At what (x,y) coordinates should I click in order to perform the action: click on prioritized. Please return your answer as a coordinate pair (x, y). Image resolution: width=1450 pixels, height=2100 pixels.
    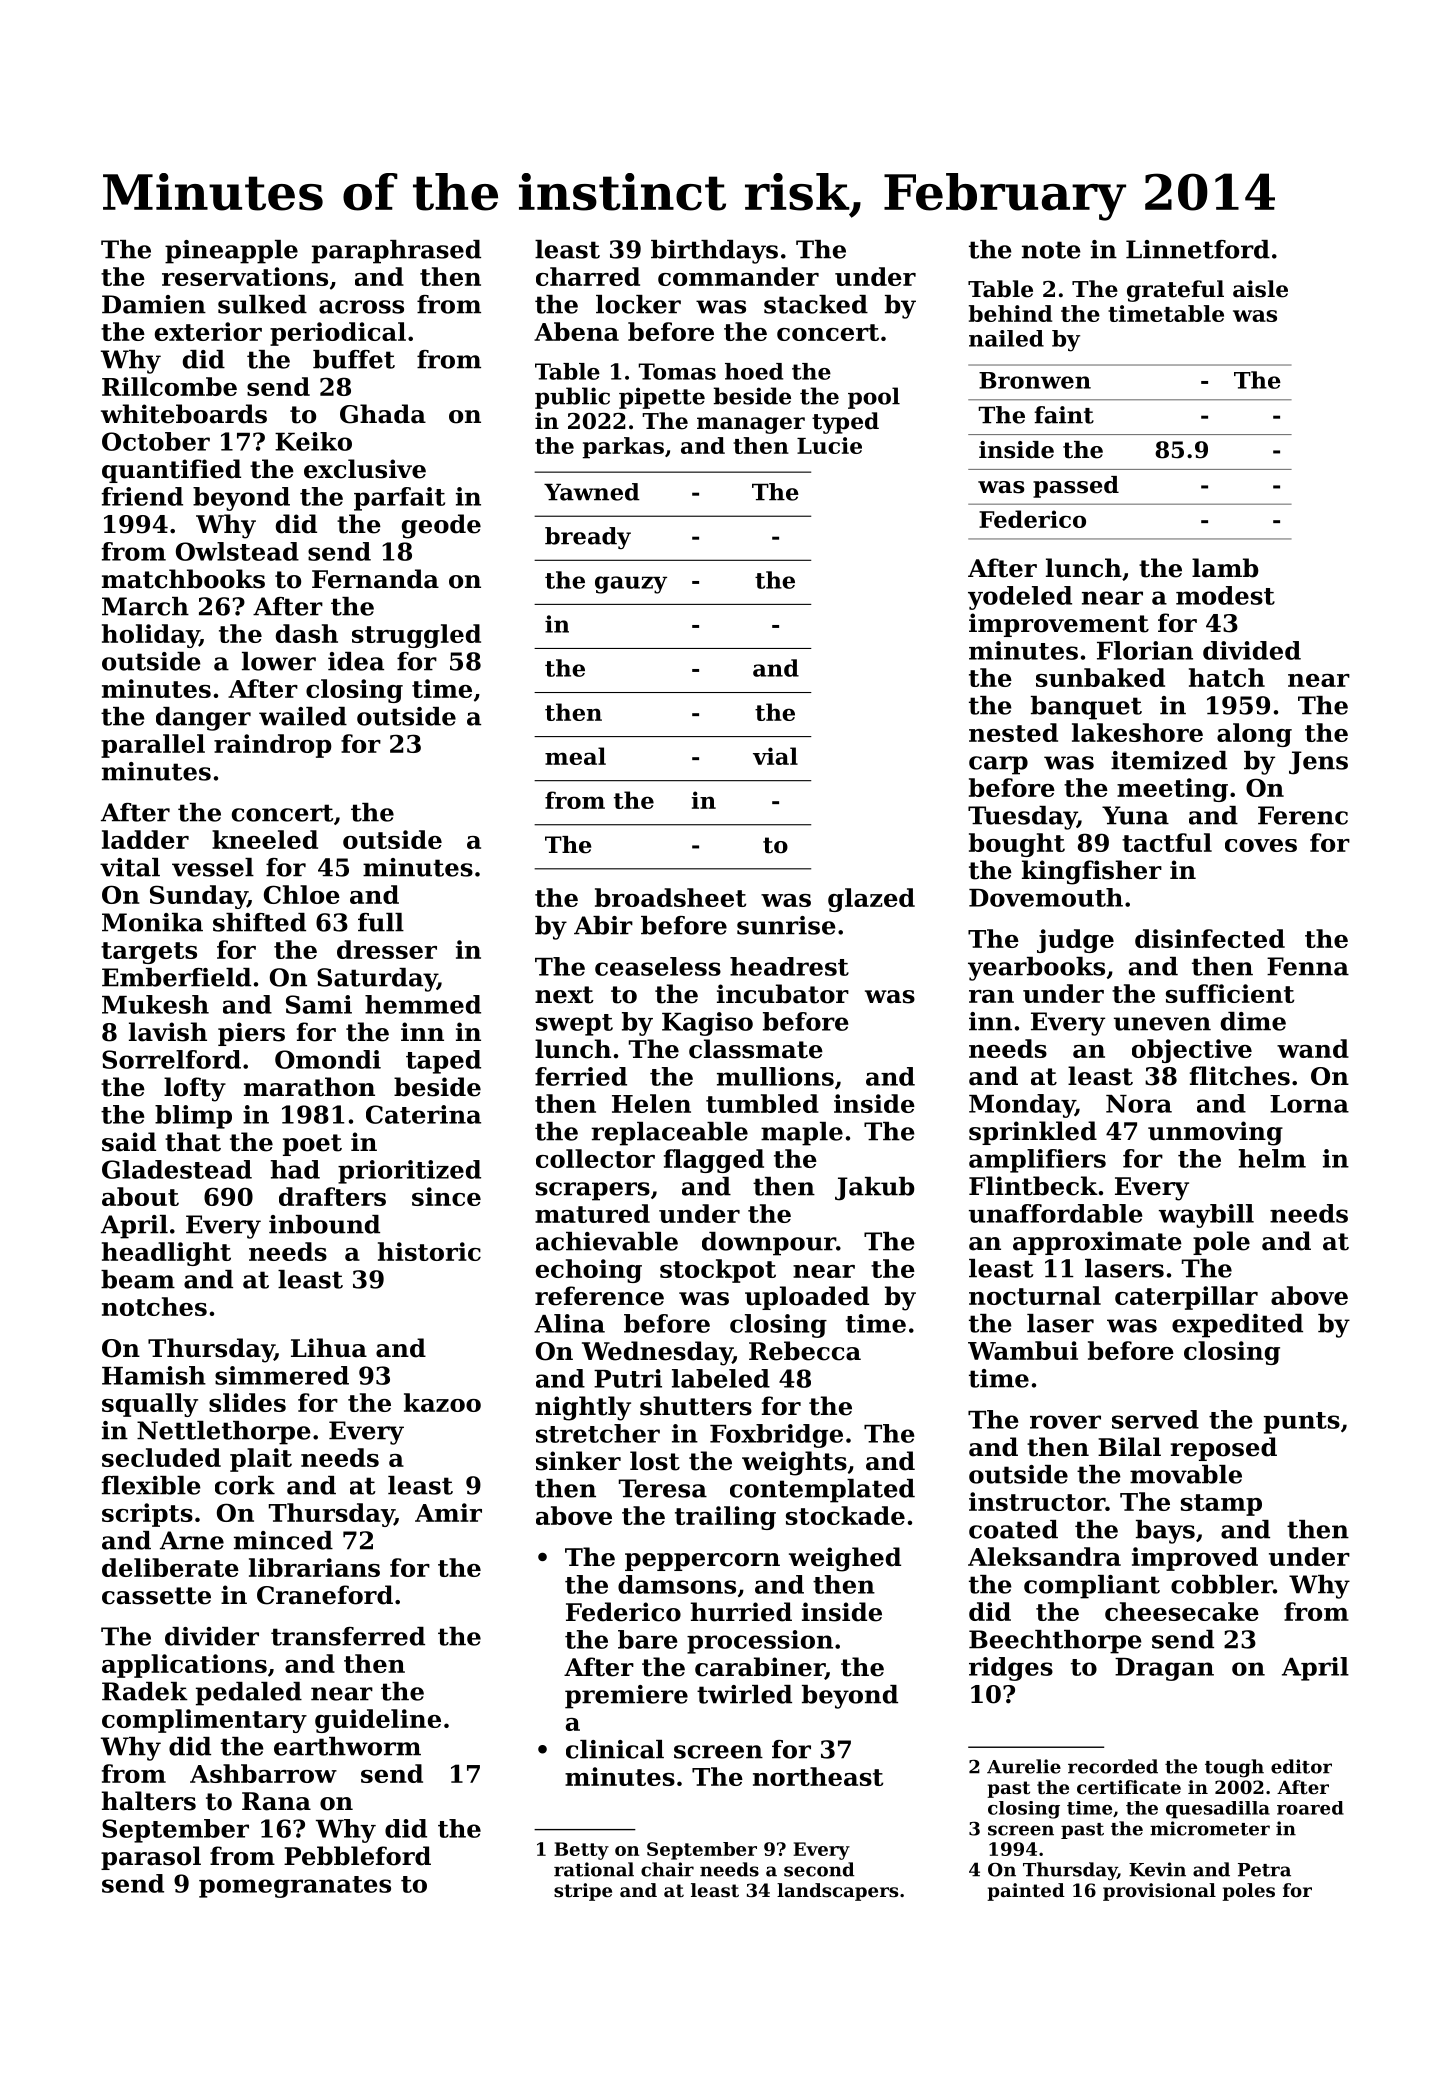
    Looking at the image, I should click on (409, 1172).
